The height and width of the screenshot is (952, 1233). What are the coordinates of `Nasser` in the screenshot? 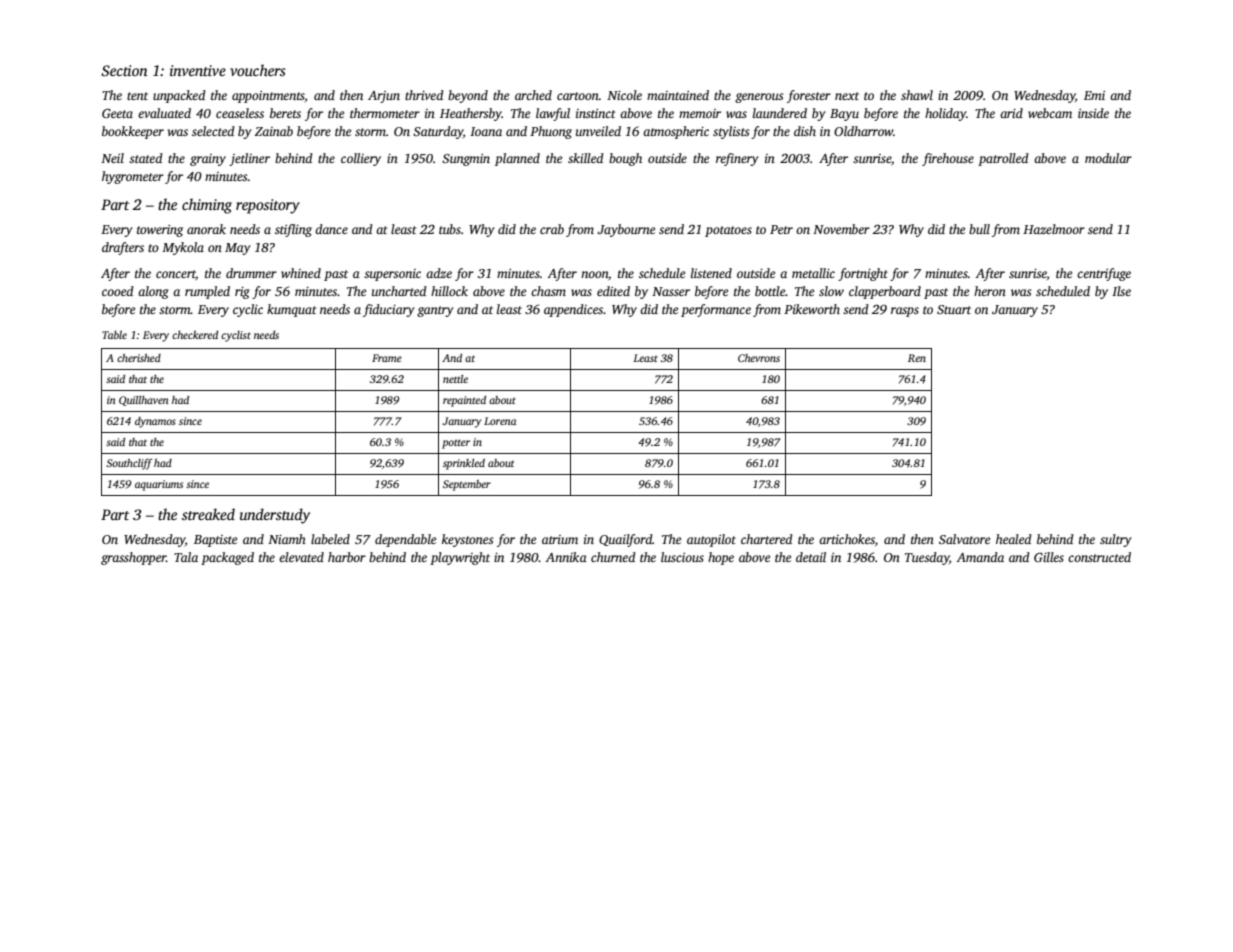 It's located at (671, 291).
